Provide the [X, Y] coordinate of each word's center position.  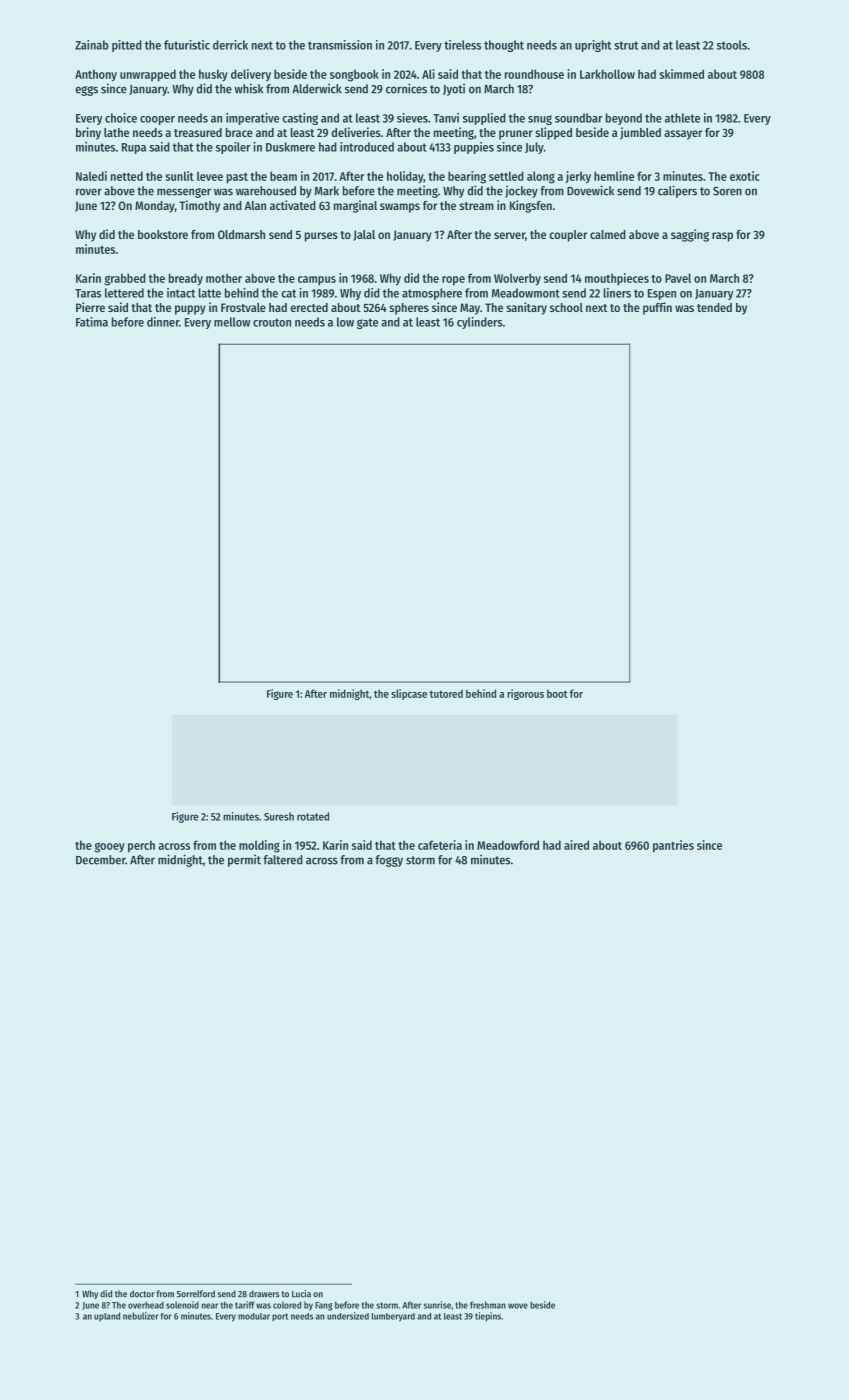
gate [367, 323]
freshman [488, 1305]
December [100, 860]
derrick [230, 45]
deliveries [356, 132]
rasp [722, 237]
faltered [283, 860]
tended [714, 307]
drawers [264, 1294]
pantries [673, 846]
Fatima [92, 322]
